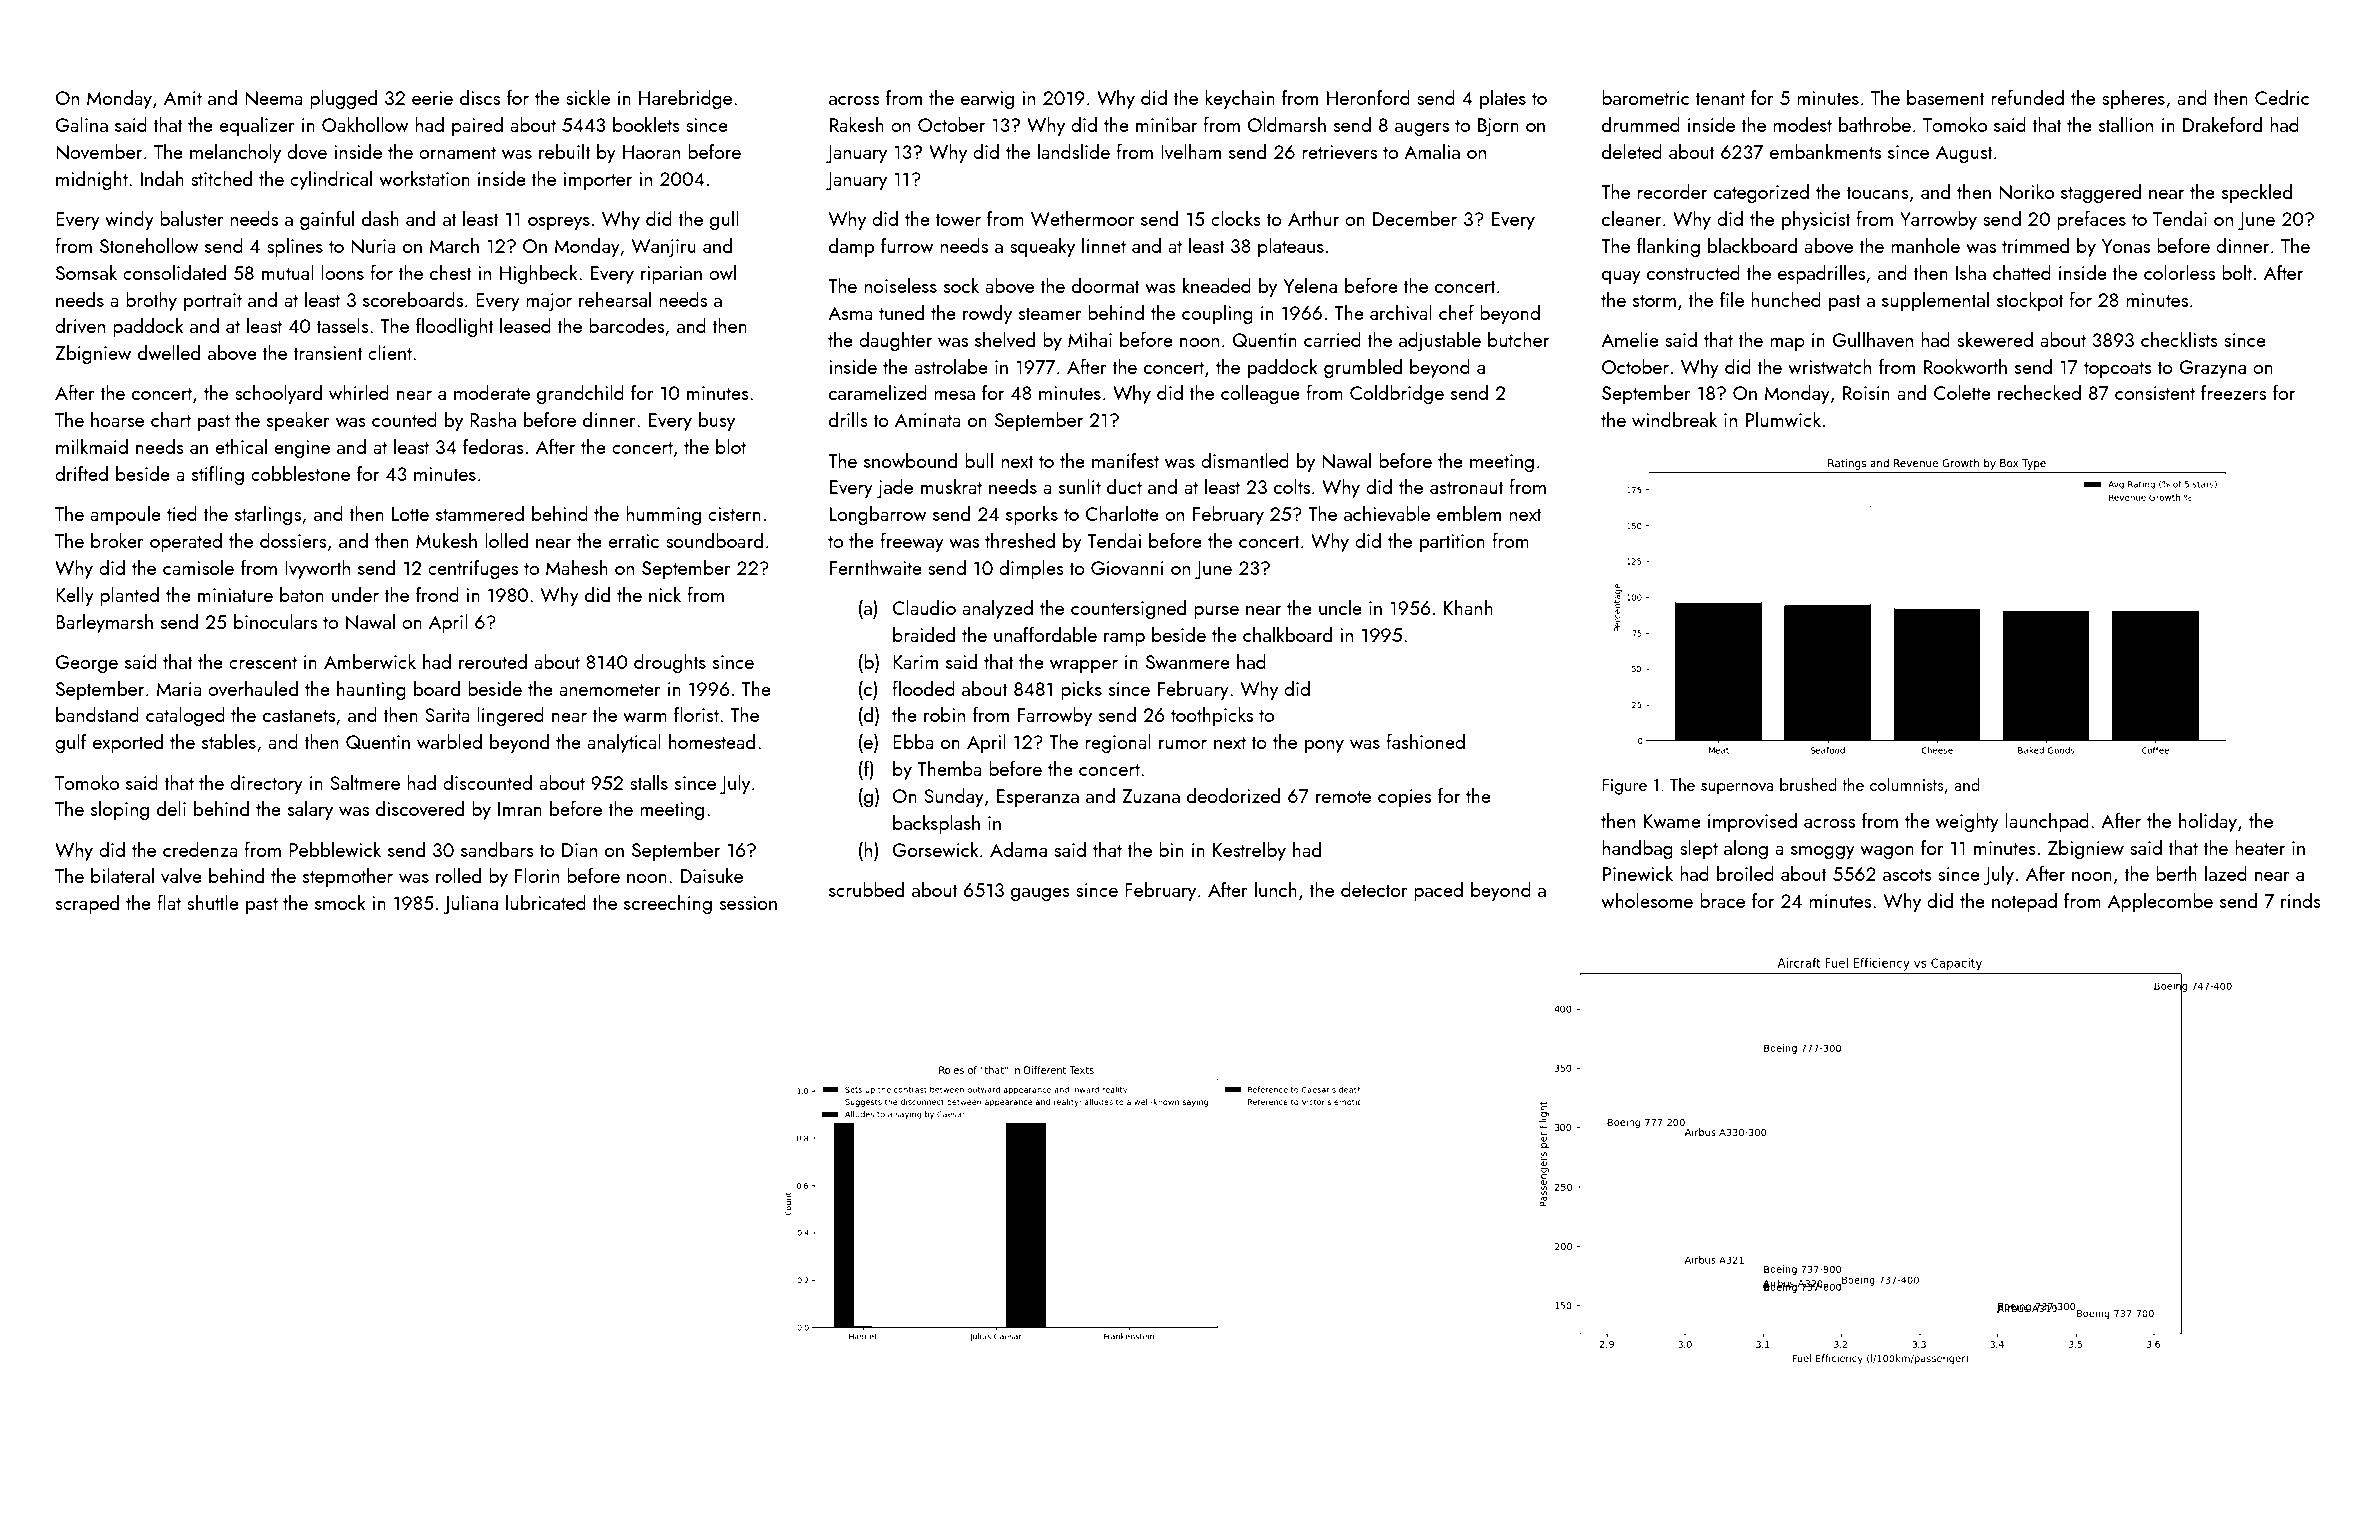 The image size is (2380, 1540). What do you see at coordinates (1829, 366) in the image?
I see `wristwatch` at bounding box center [1829, 366].
